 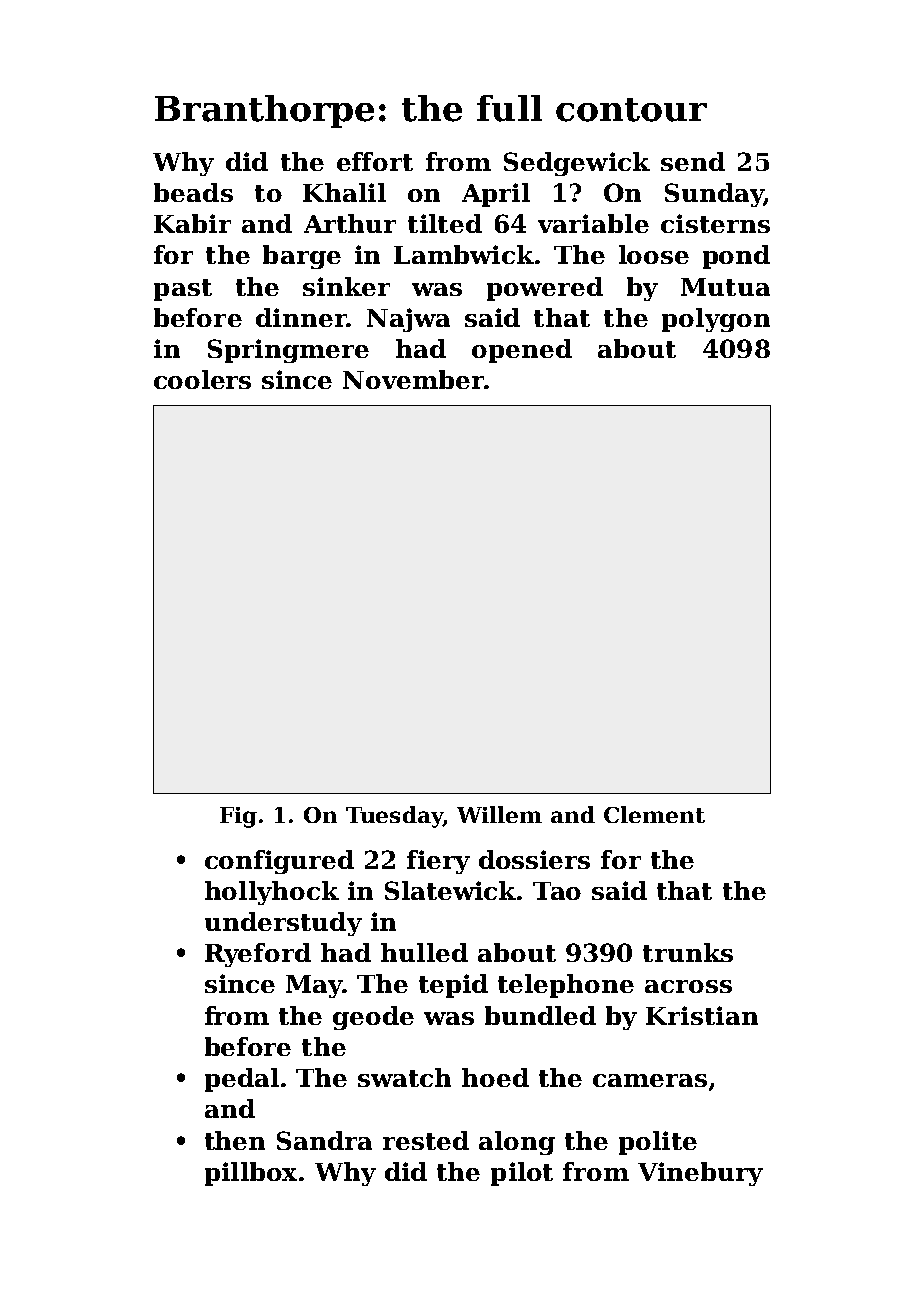 I want to click on beads, so click(x=193, y=192).
